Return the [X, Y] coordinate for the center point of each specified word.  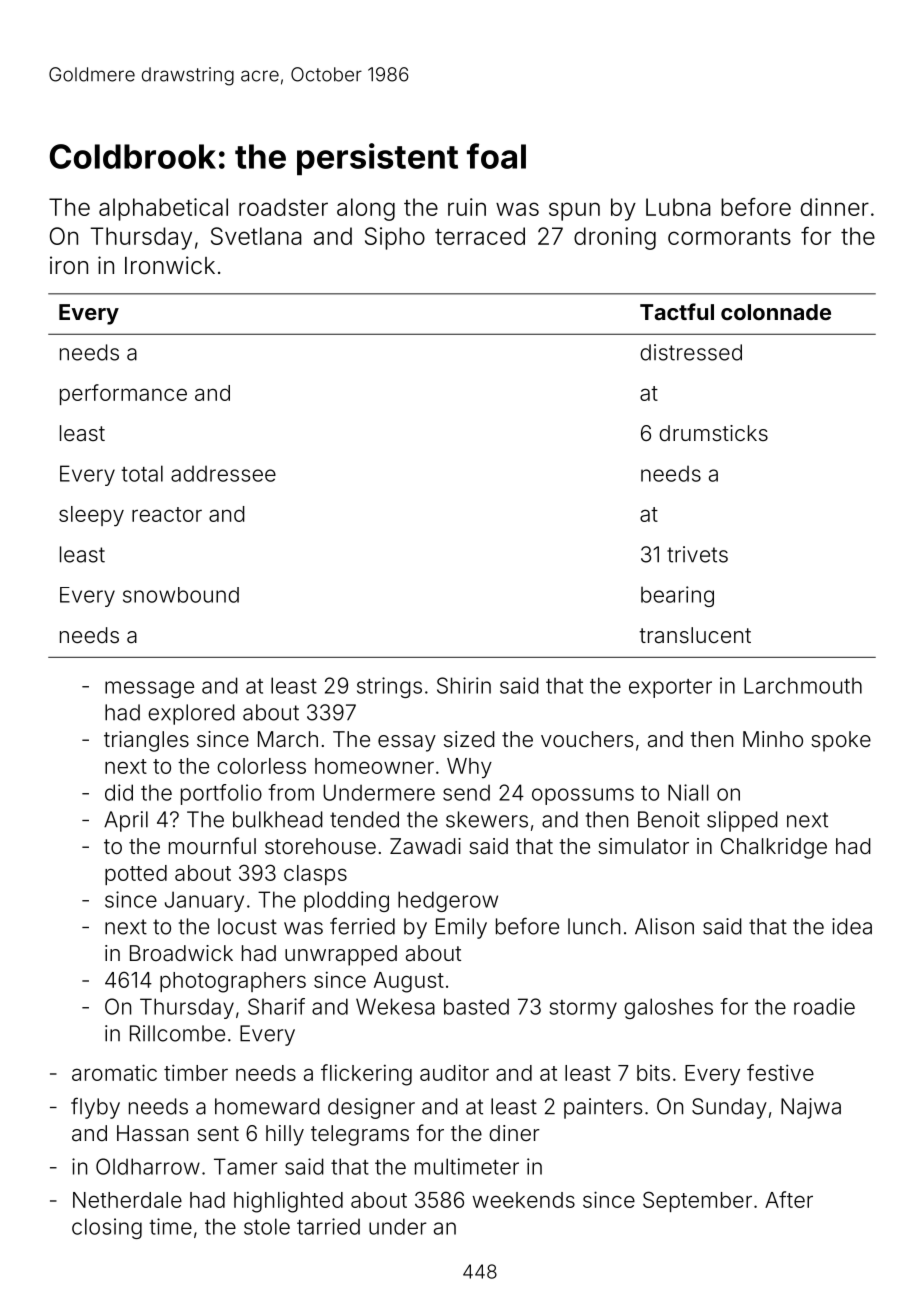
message [149, 689]
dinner [835, 207]
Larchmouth [803, 685]
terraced [480, 236]
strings [389, 687]
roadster [283, 207]
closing [107, 1228]
